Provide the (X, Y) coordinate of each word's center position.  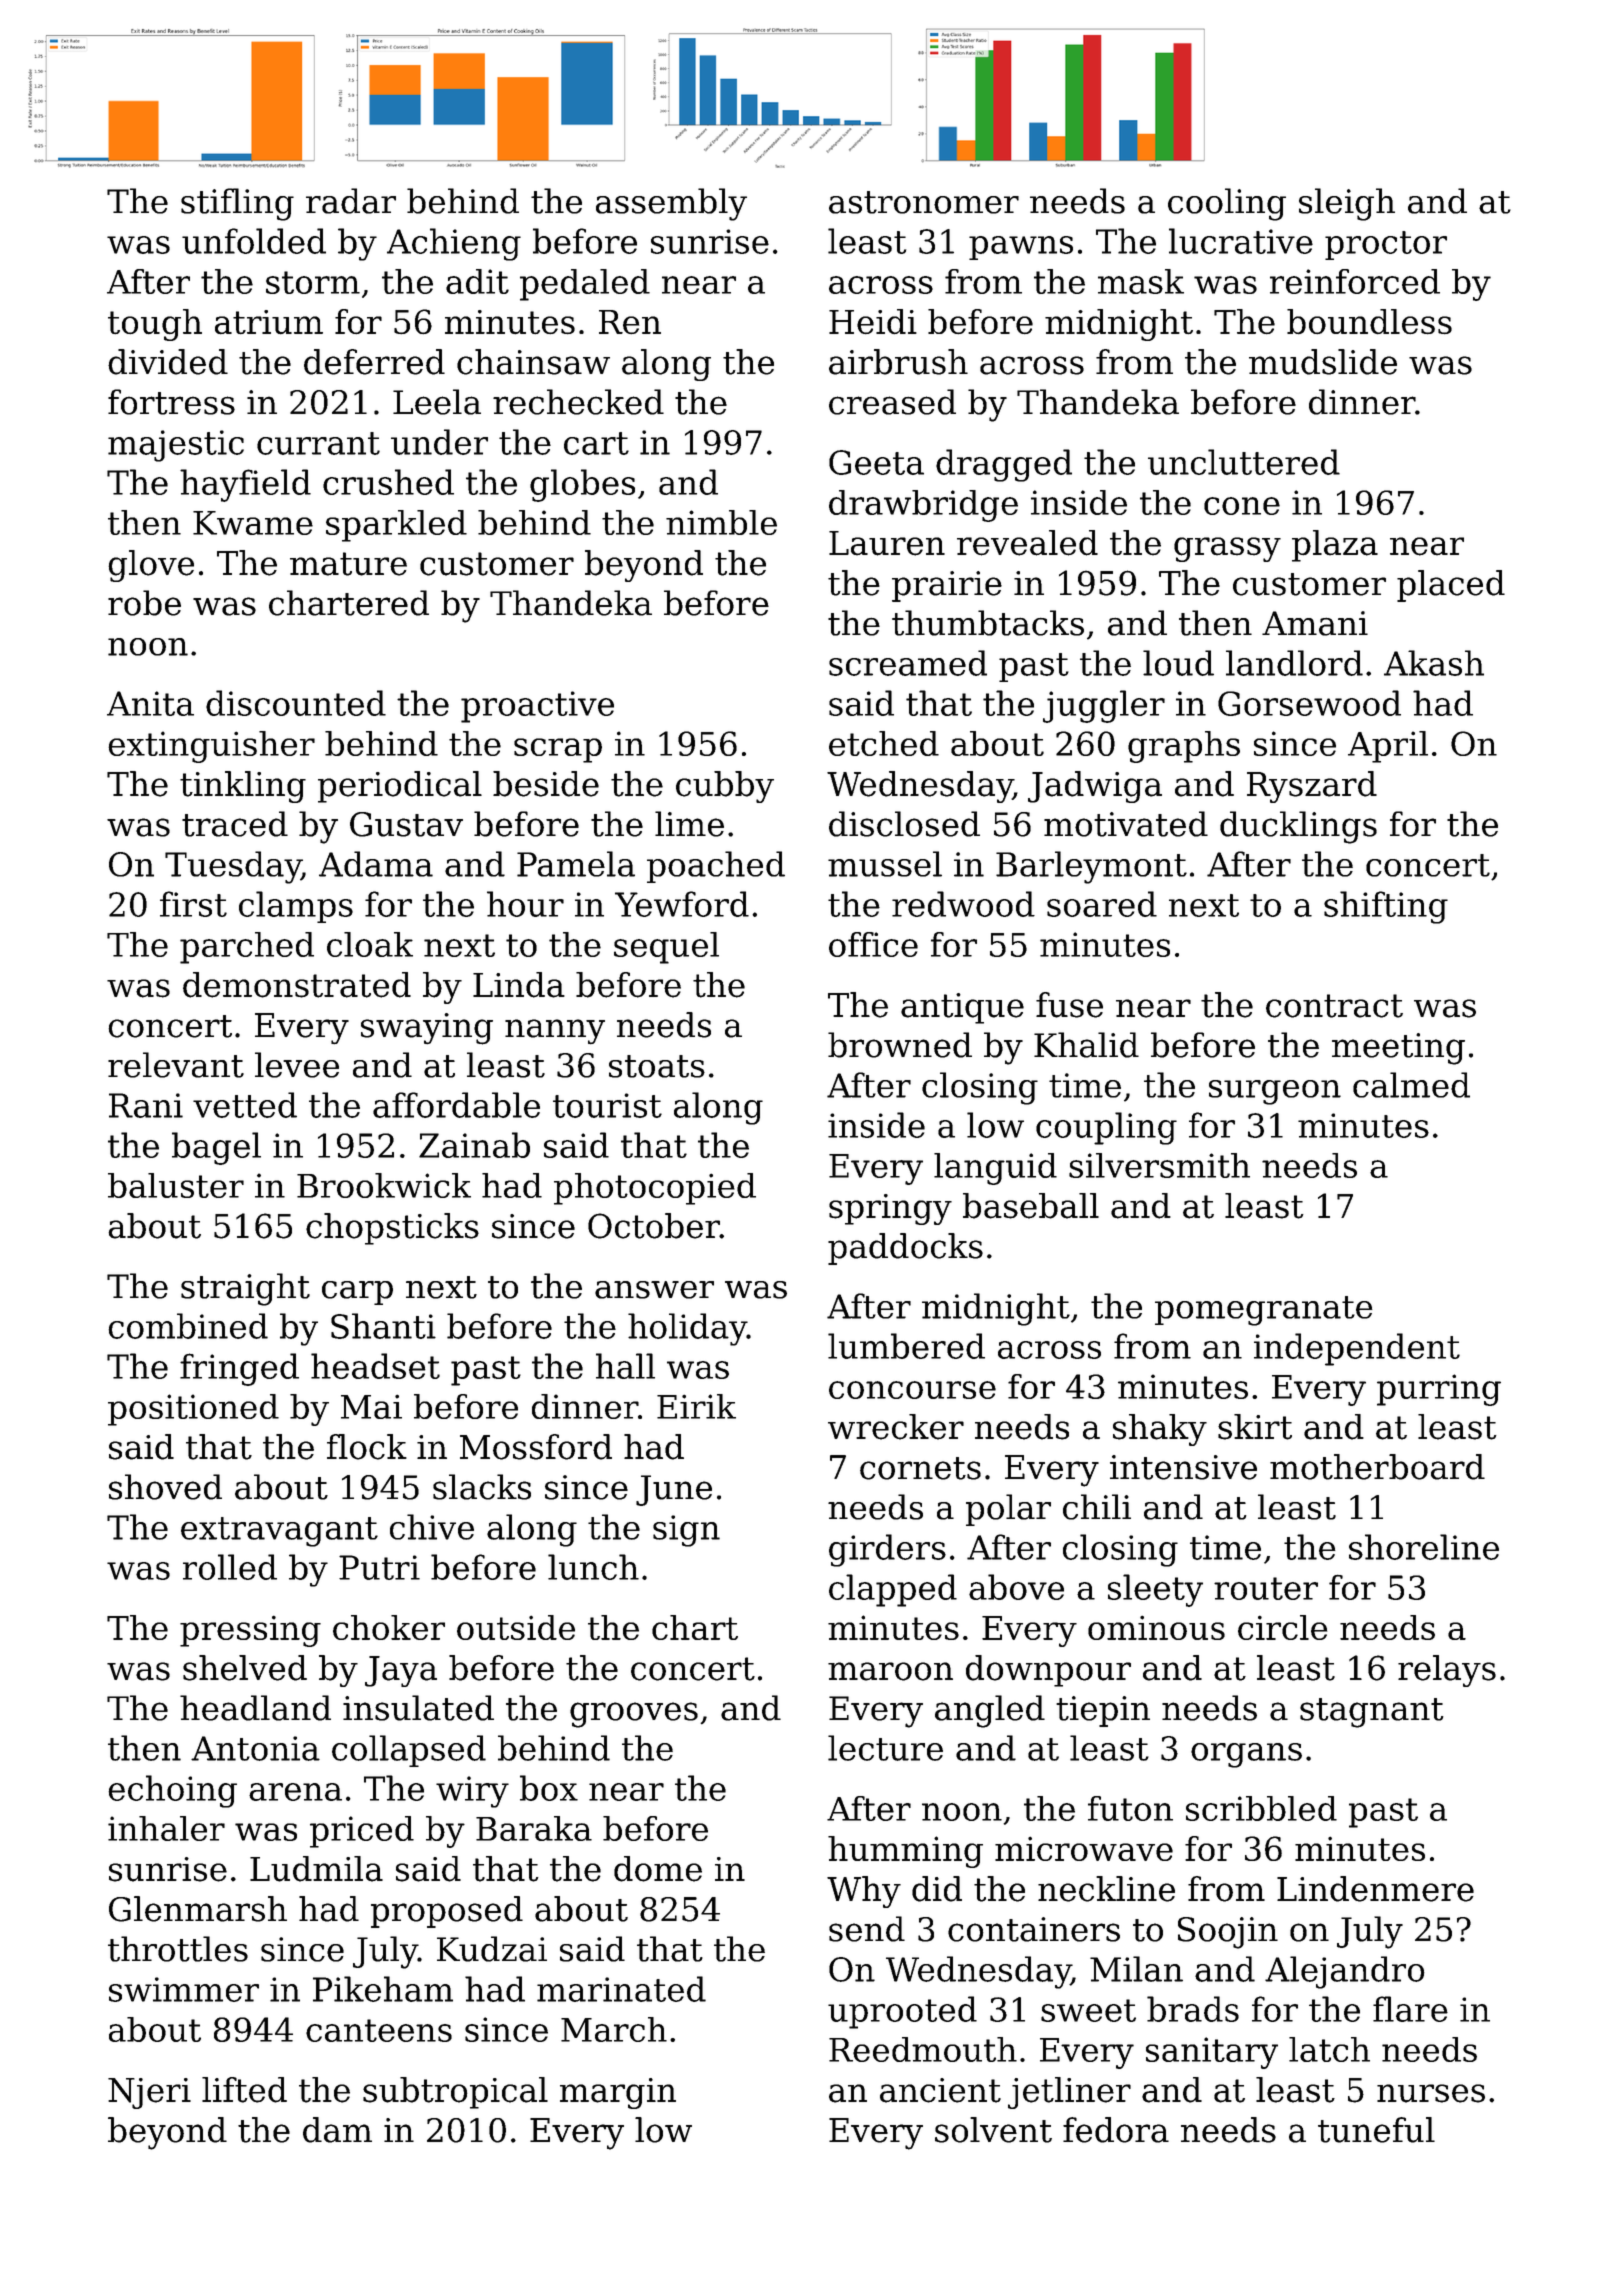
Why (864, 1892)
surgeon (1275, 1092)
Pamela (576, 864)
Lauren (887, 543)
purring (1439, 1390)
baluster (176, 1185)
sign (686, 1531)
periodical (400, 787)
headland (255, 1708)
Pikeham (383, 1989)
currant (318, 443)
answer (654, 1290)
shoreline (1424, 1547)
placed (1451, 586)
